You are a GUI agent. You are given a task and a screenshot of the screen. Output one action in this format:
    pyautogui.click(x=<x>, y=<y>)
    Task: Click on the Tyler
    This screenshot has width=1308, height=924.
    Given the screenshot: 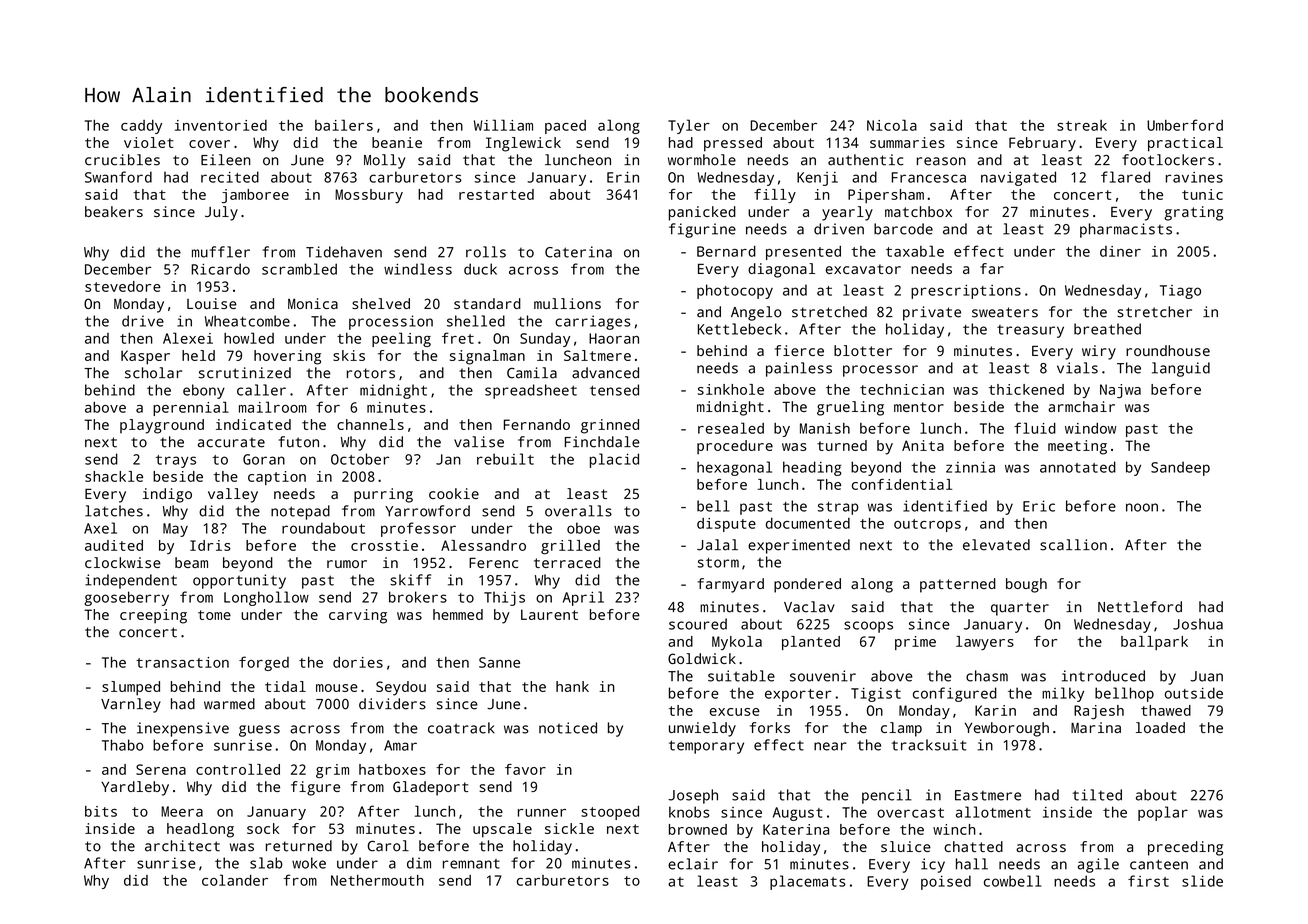 What is the action you would take?
    pyautogui.click(x=689, y=126)
